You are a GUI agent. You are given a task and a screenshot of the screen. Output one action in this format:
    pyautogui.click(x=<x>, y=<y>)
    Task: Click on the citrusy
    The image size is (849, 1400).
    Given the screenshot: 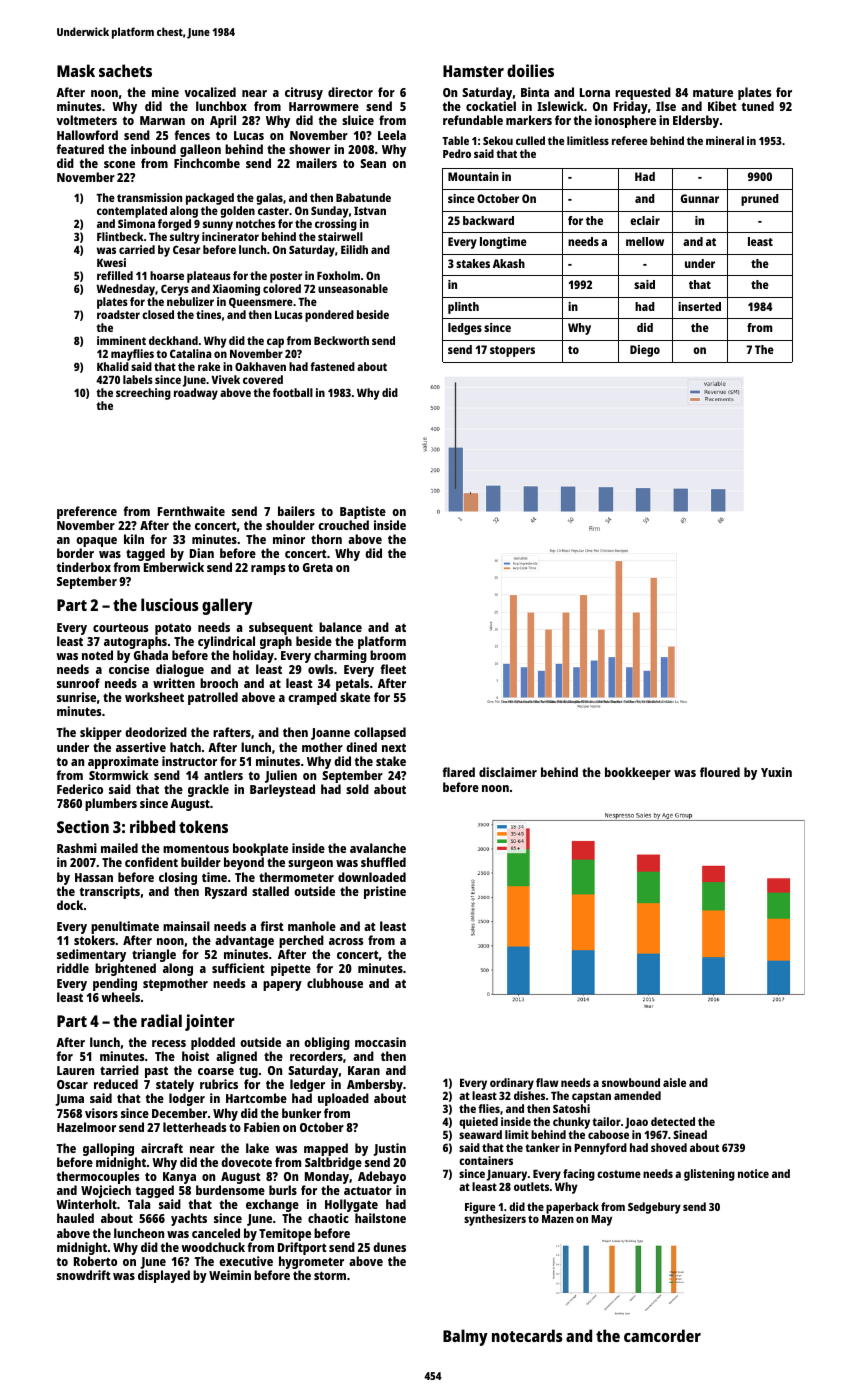 What is the action you would take?
    pyautogui.click(x=304, y=93)
